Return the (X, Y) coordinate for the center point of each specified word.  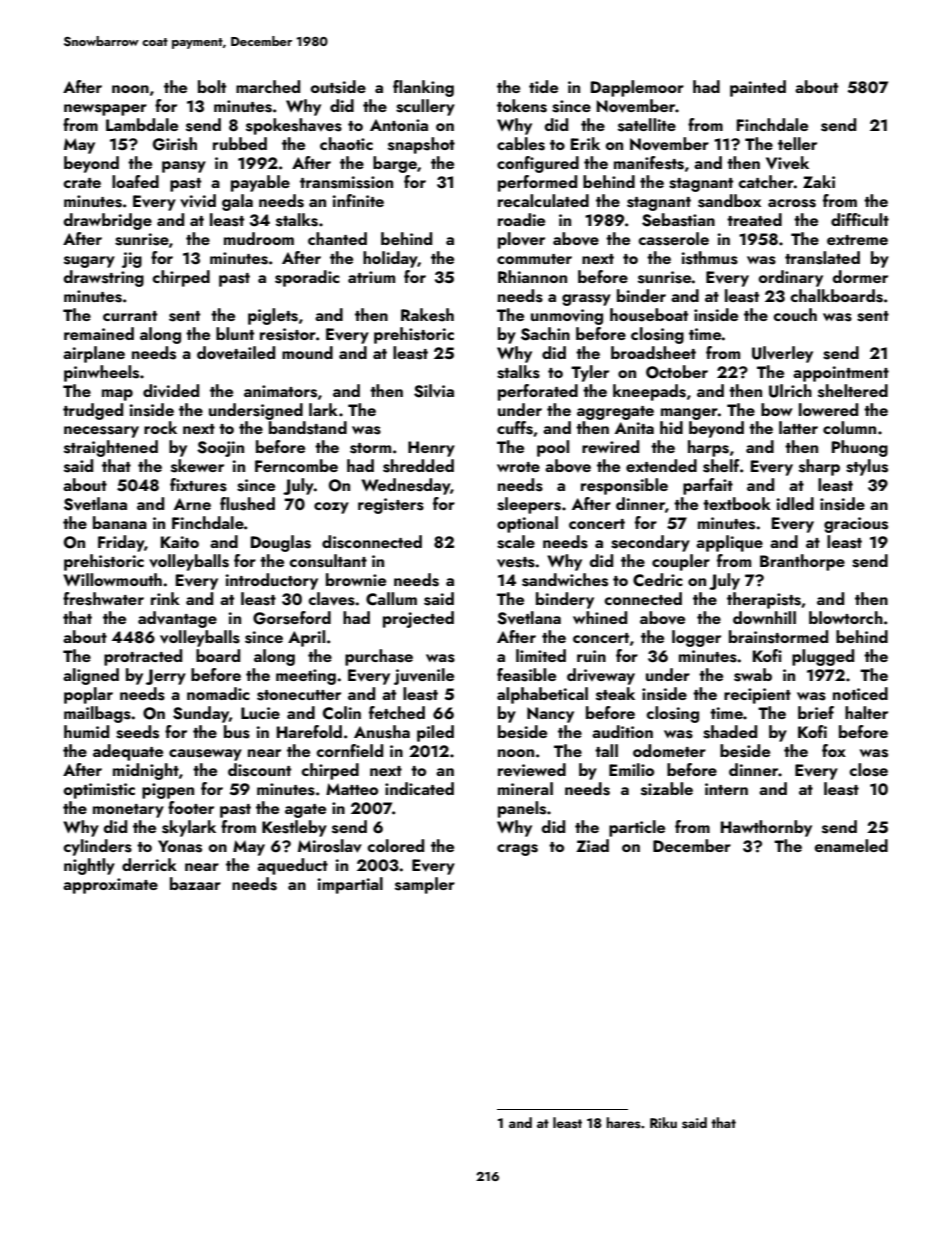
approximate (110, 886)
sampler (425, 885)
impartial (350, 885)
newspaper (105, 110)
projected (418, 619)
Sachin (545, 334)
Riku (663, 1122)
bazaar (195, 883)
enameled (851, 845)
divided (171, 390)
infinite (358, 200)
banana (120, 522)
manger (689, 414)
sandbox (729, 201)
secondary (650, 543)
